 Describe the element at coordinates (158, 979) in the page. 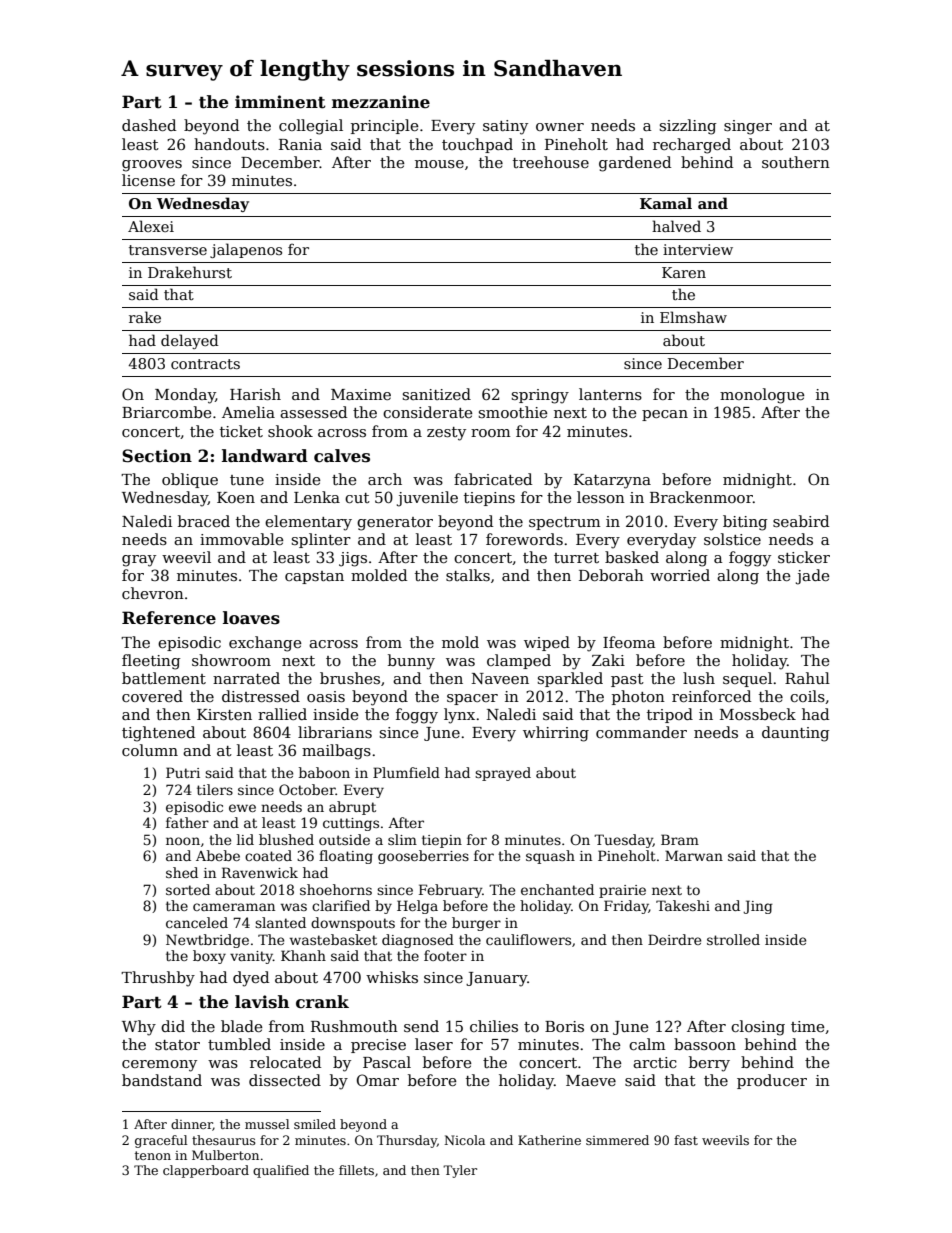

I see `Thrushby` at that location.
